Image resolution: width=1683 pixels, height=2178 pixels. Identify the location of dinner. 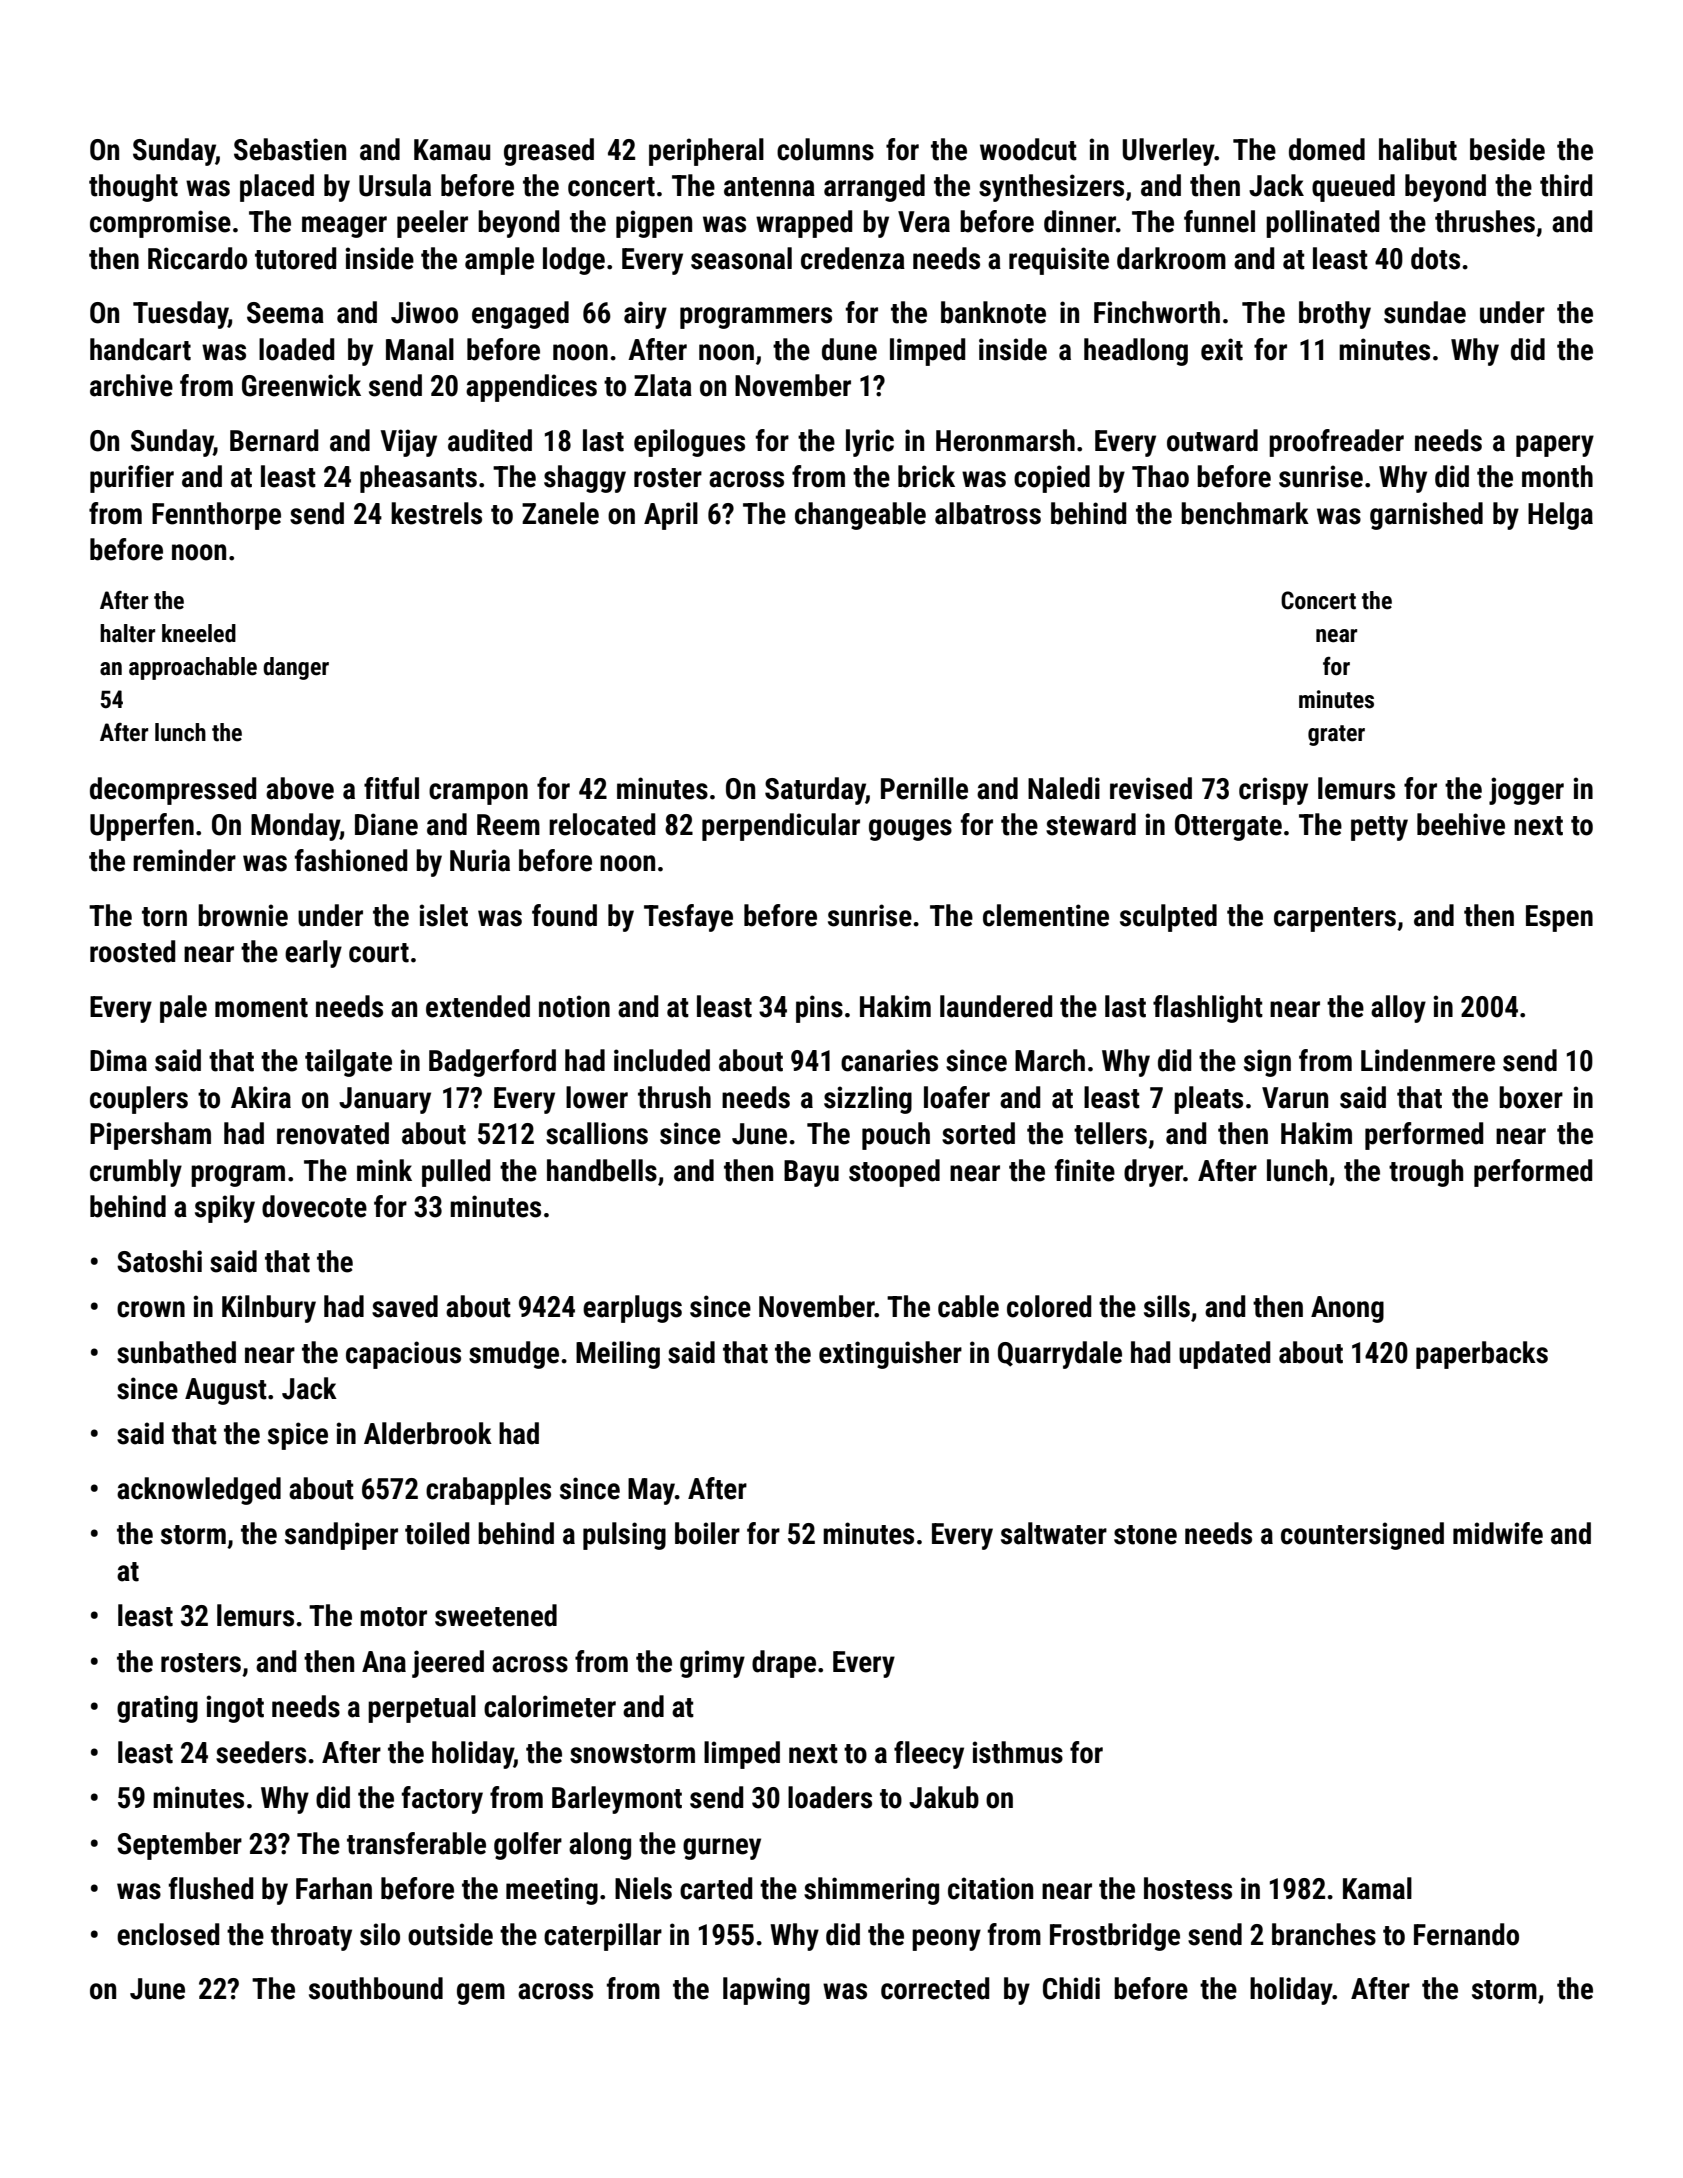
(1080, 221).
